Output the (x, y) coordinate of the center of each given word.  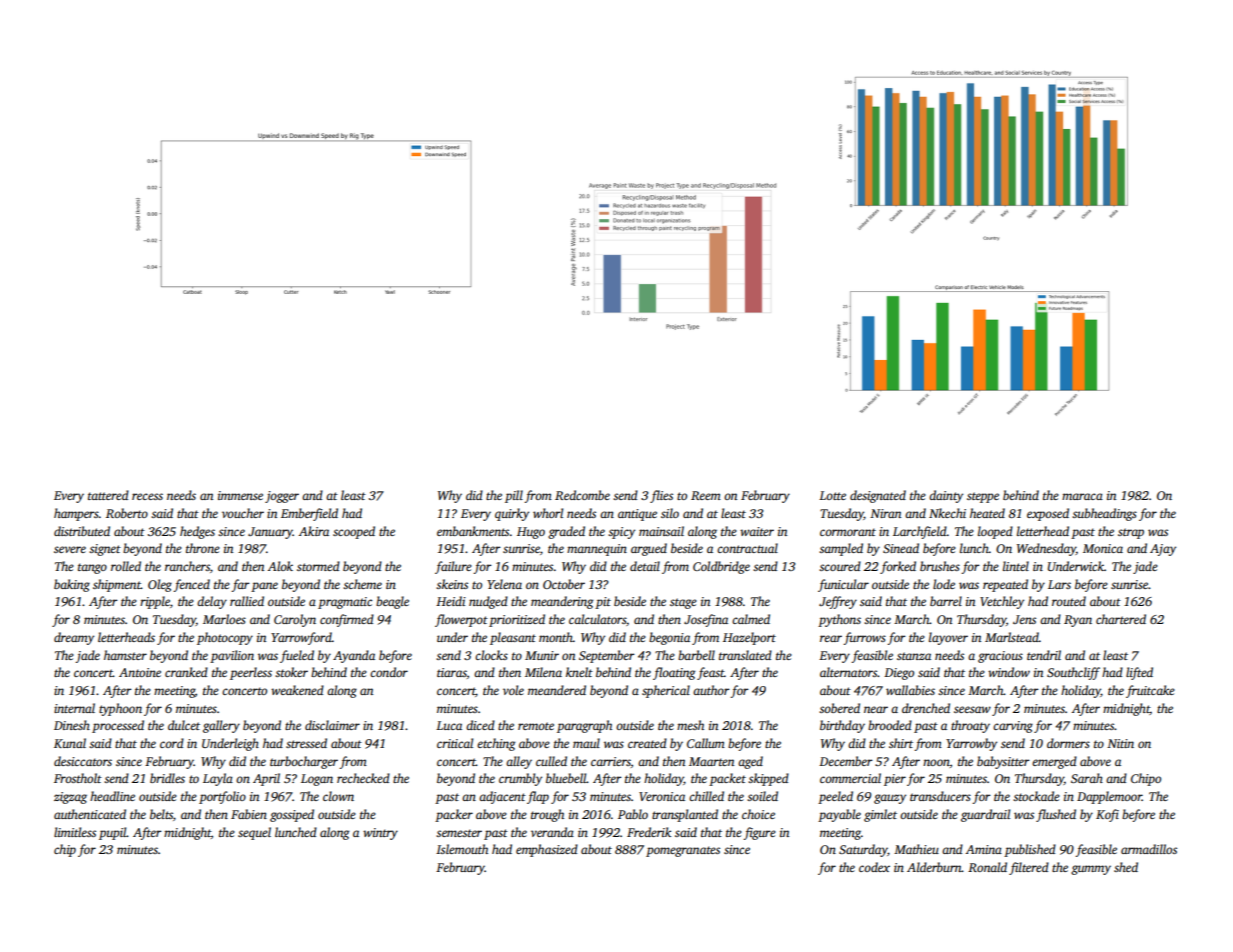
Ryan (1078, 621)
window (1009, 672)
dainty (946, 496)
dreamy (74, 638)
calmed (751, 619)
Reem (706, 495)
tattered (108, 495)
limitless (75, 832)
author (711, 690)
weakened (297, 690)
